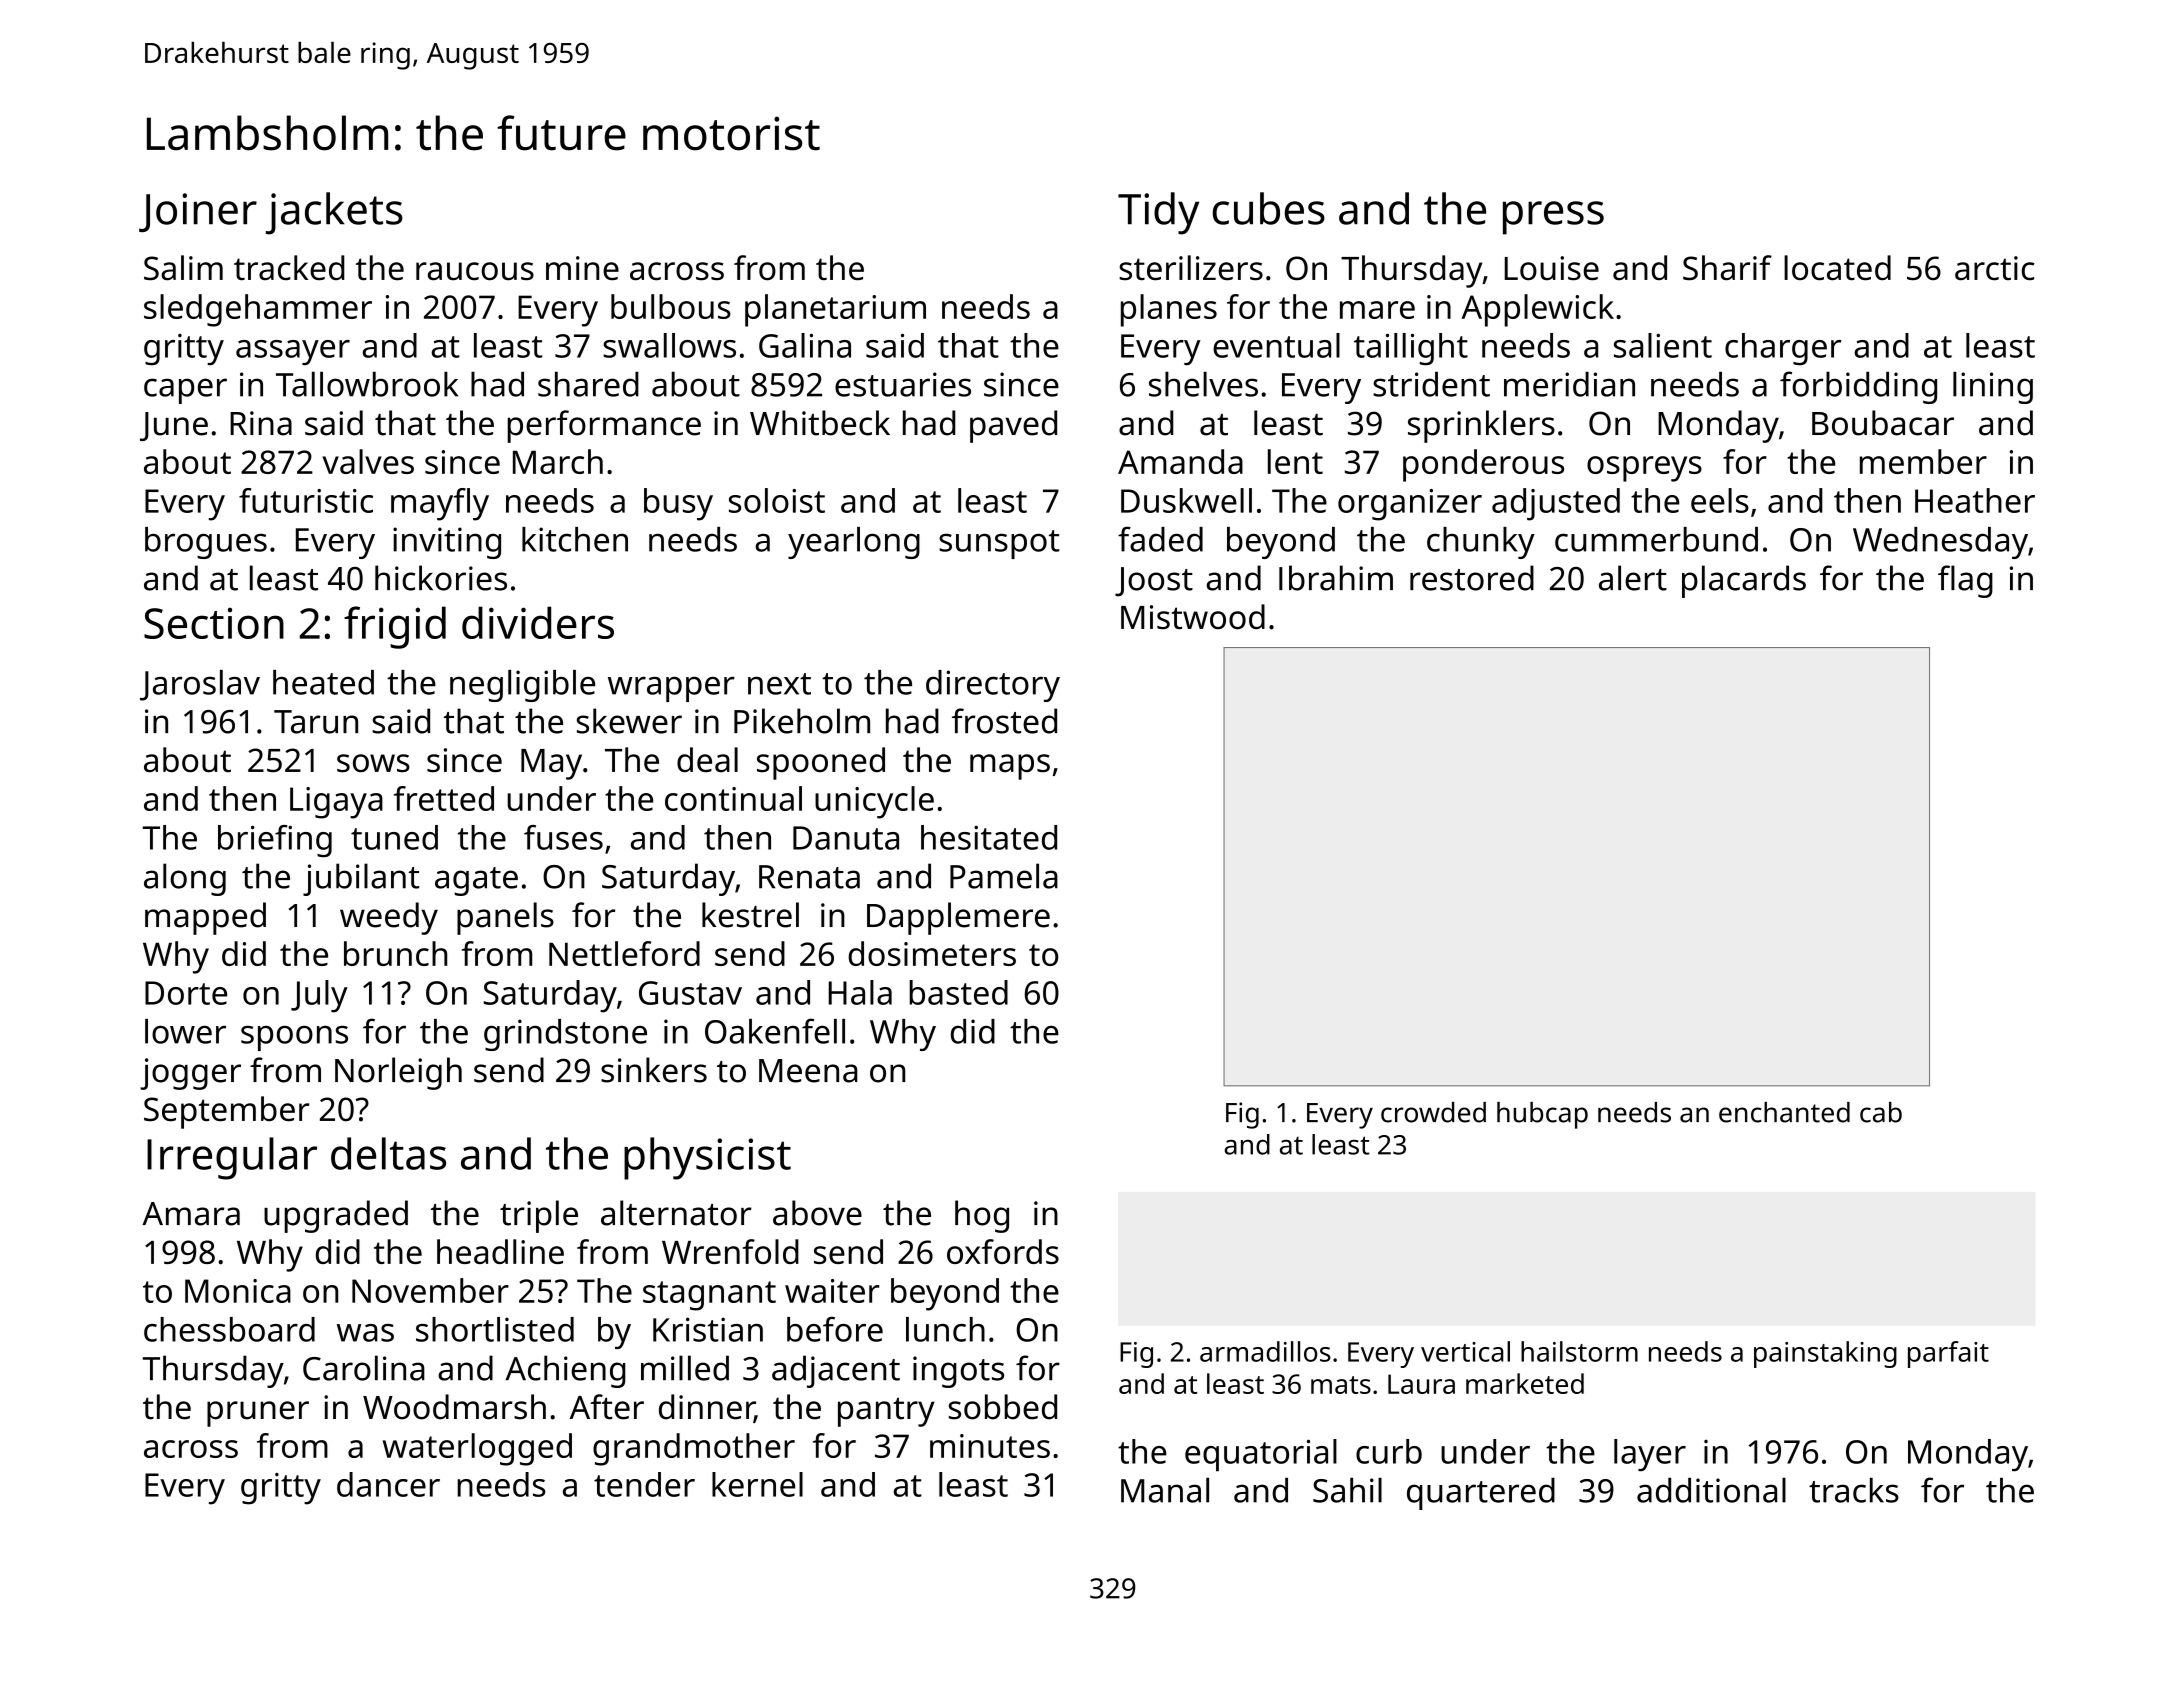  I want to click on Tidy, so click(1158, 213).
